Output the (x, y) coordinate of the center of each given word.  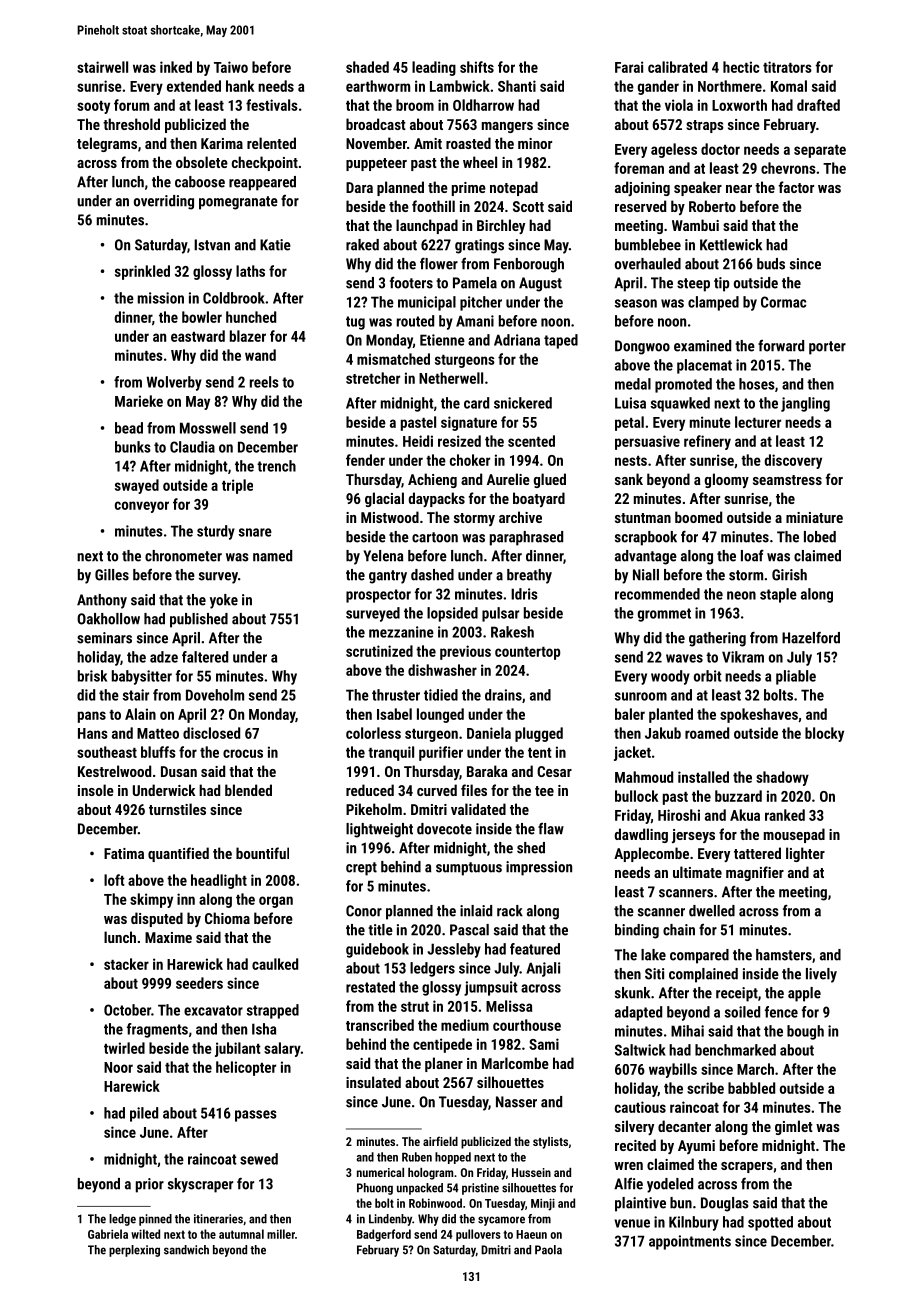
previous (465, 652)
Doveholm (215, 695)
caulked (275, 964)
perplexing (134, 1251)
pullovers (478, 1235)
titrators (787, 67)
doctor (720, 149)
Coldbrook (234, 298)
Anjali (543, 969)
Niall (646, 575)
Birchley (501, 226)
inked (176, 67)
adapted (638, 1013)
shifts (477, 67)
